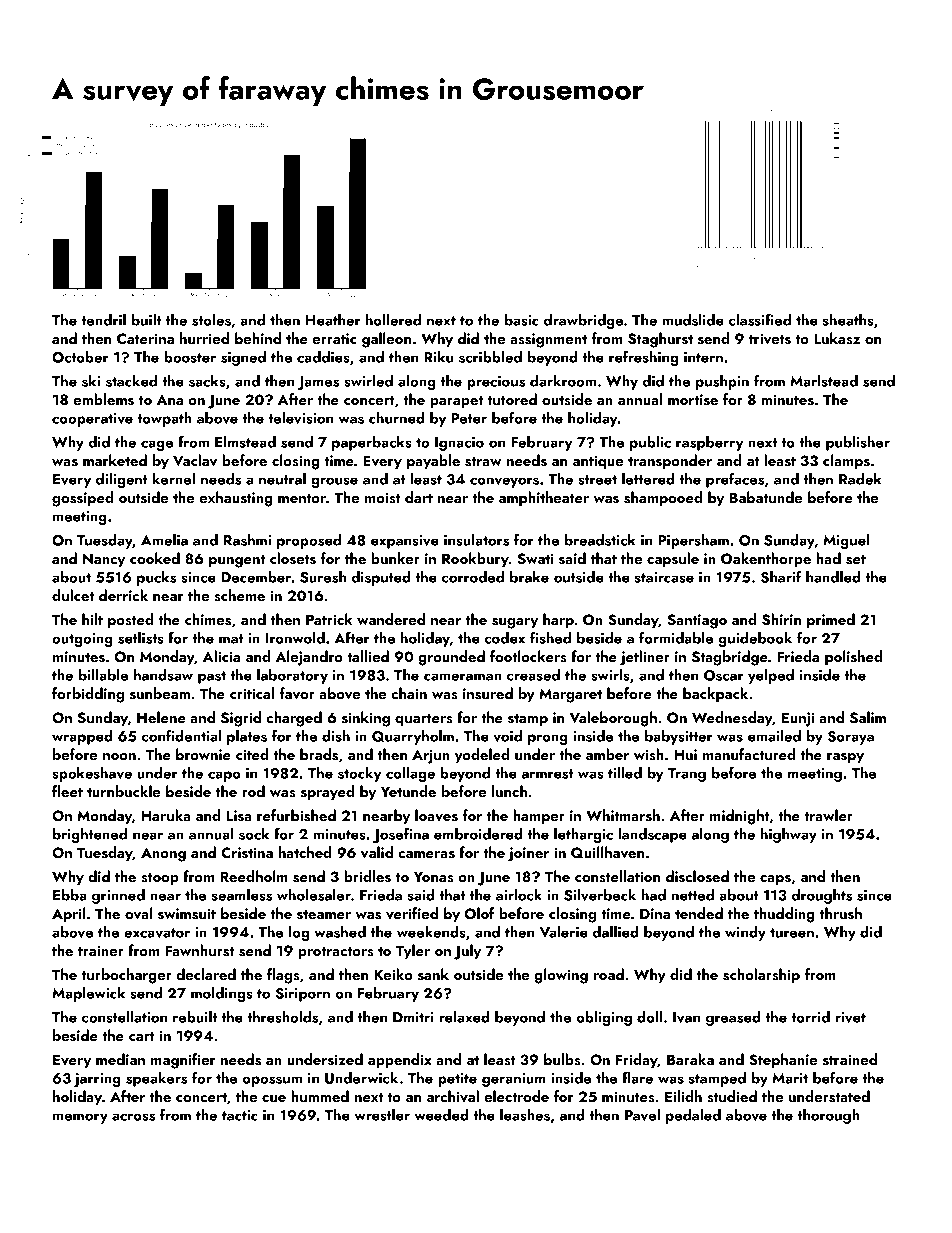 This page has height=1233, width=952. What do you see at coordinates (514, 1080) in the page?
I see `geranium` at bounding box center [514, 1080].
